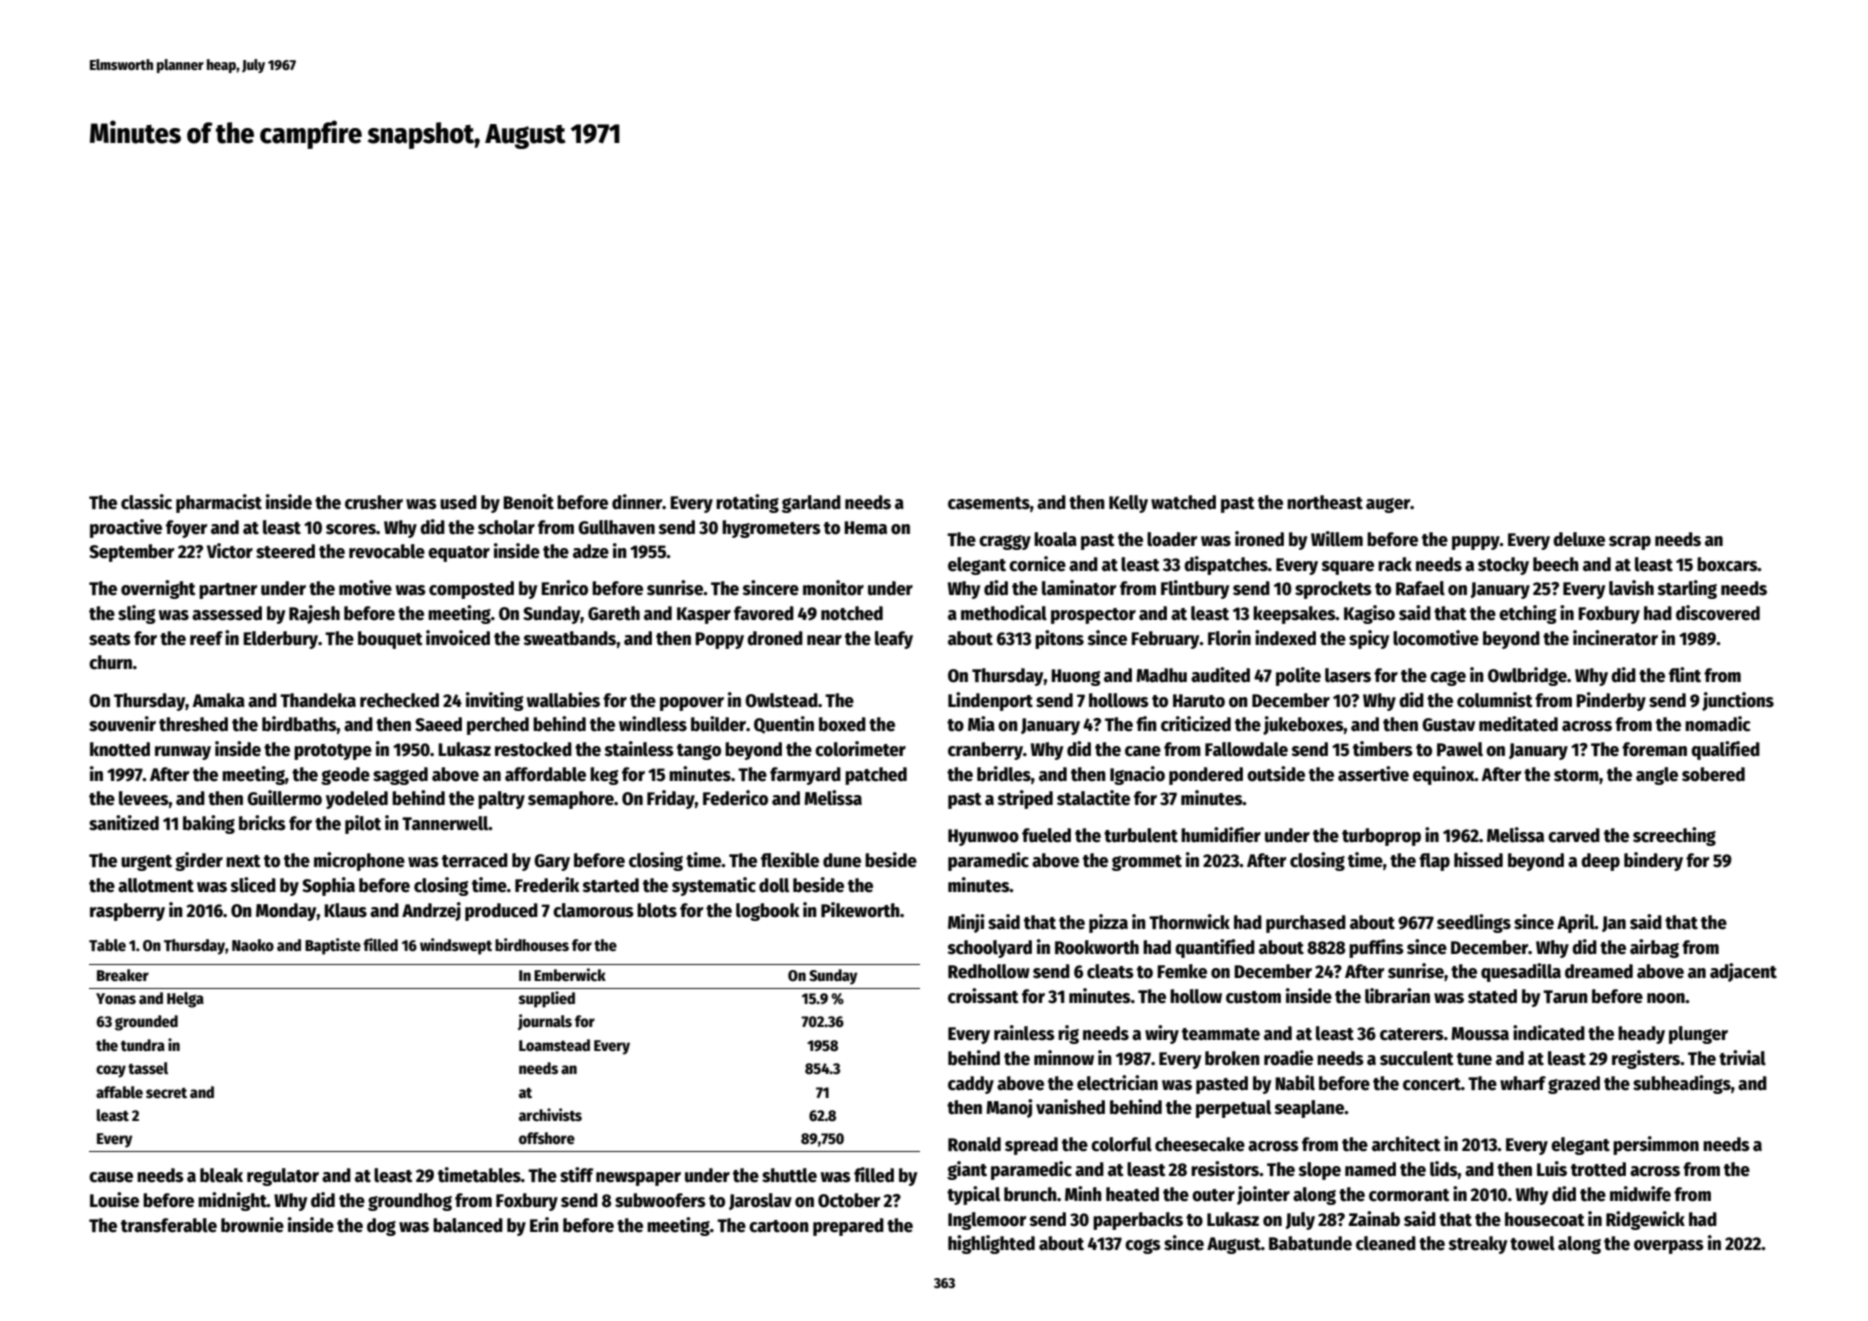 This screenshot has height=1321, width=1868. What do you see at coordinates (1630, 543) in the screenshot?
I see `scrap` at bounding box center [1630, 543].
